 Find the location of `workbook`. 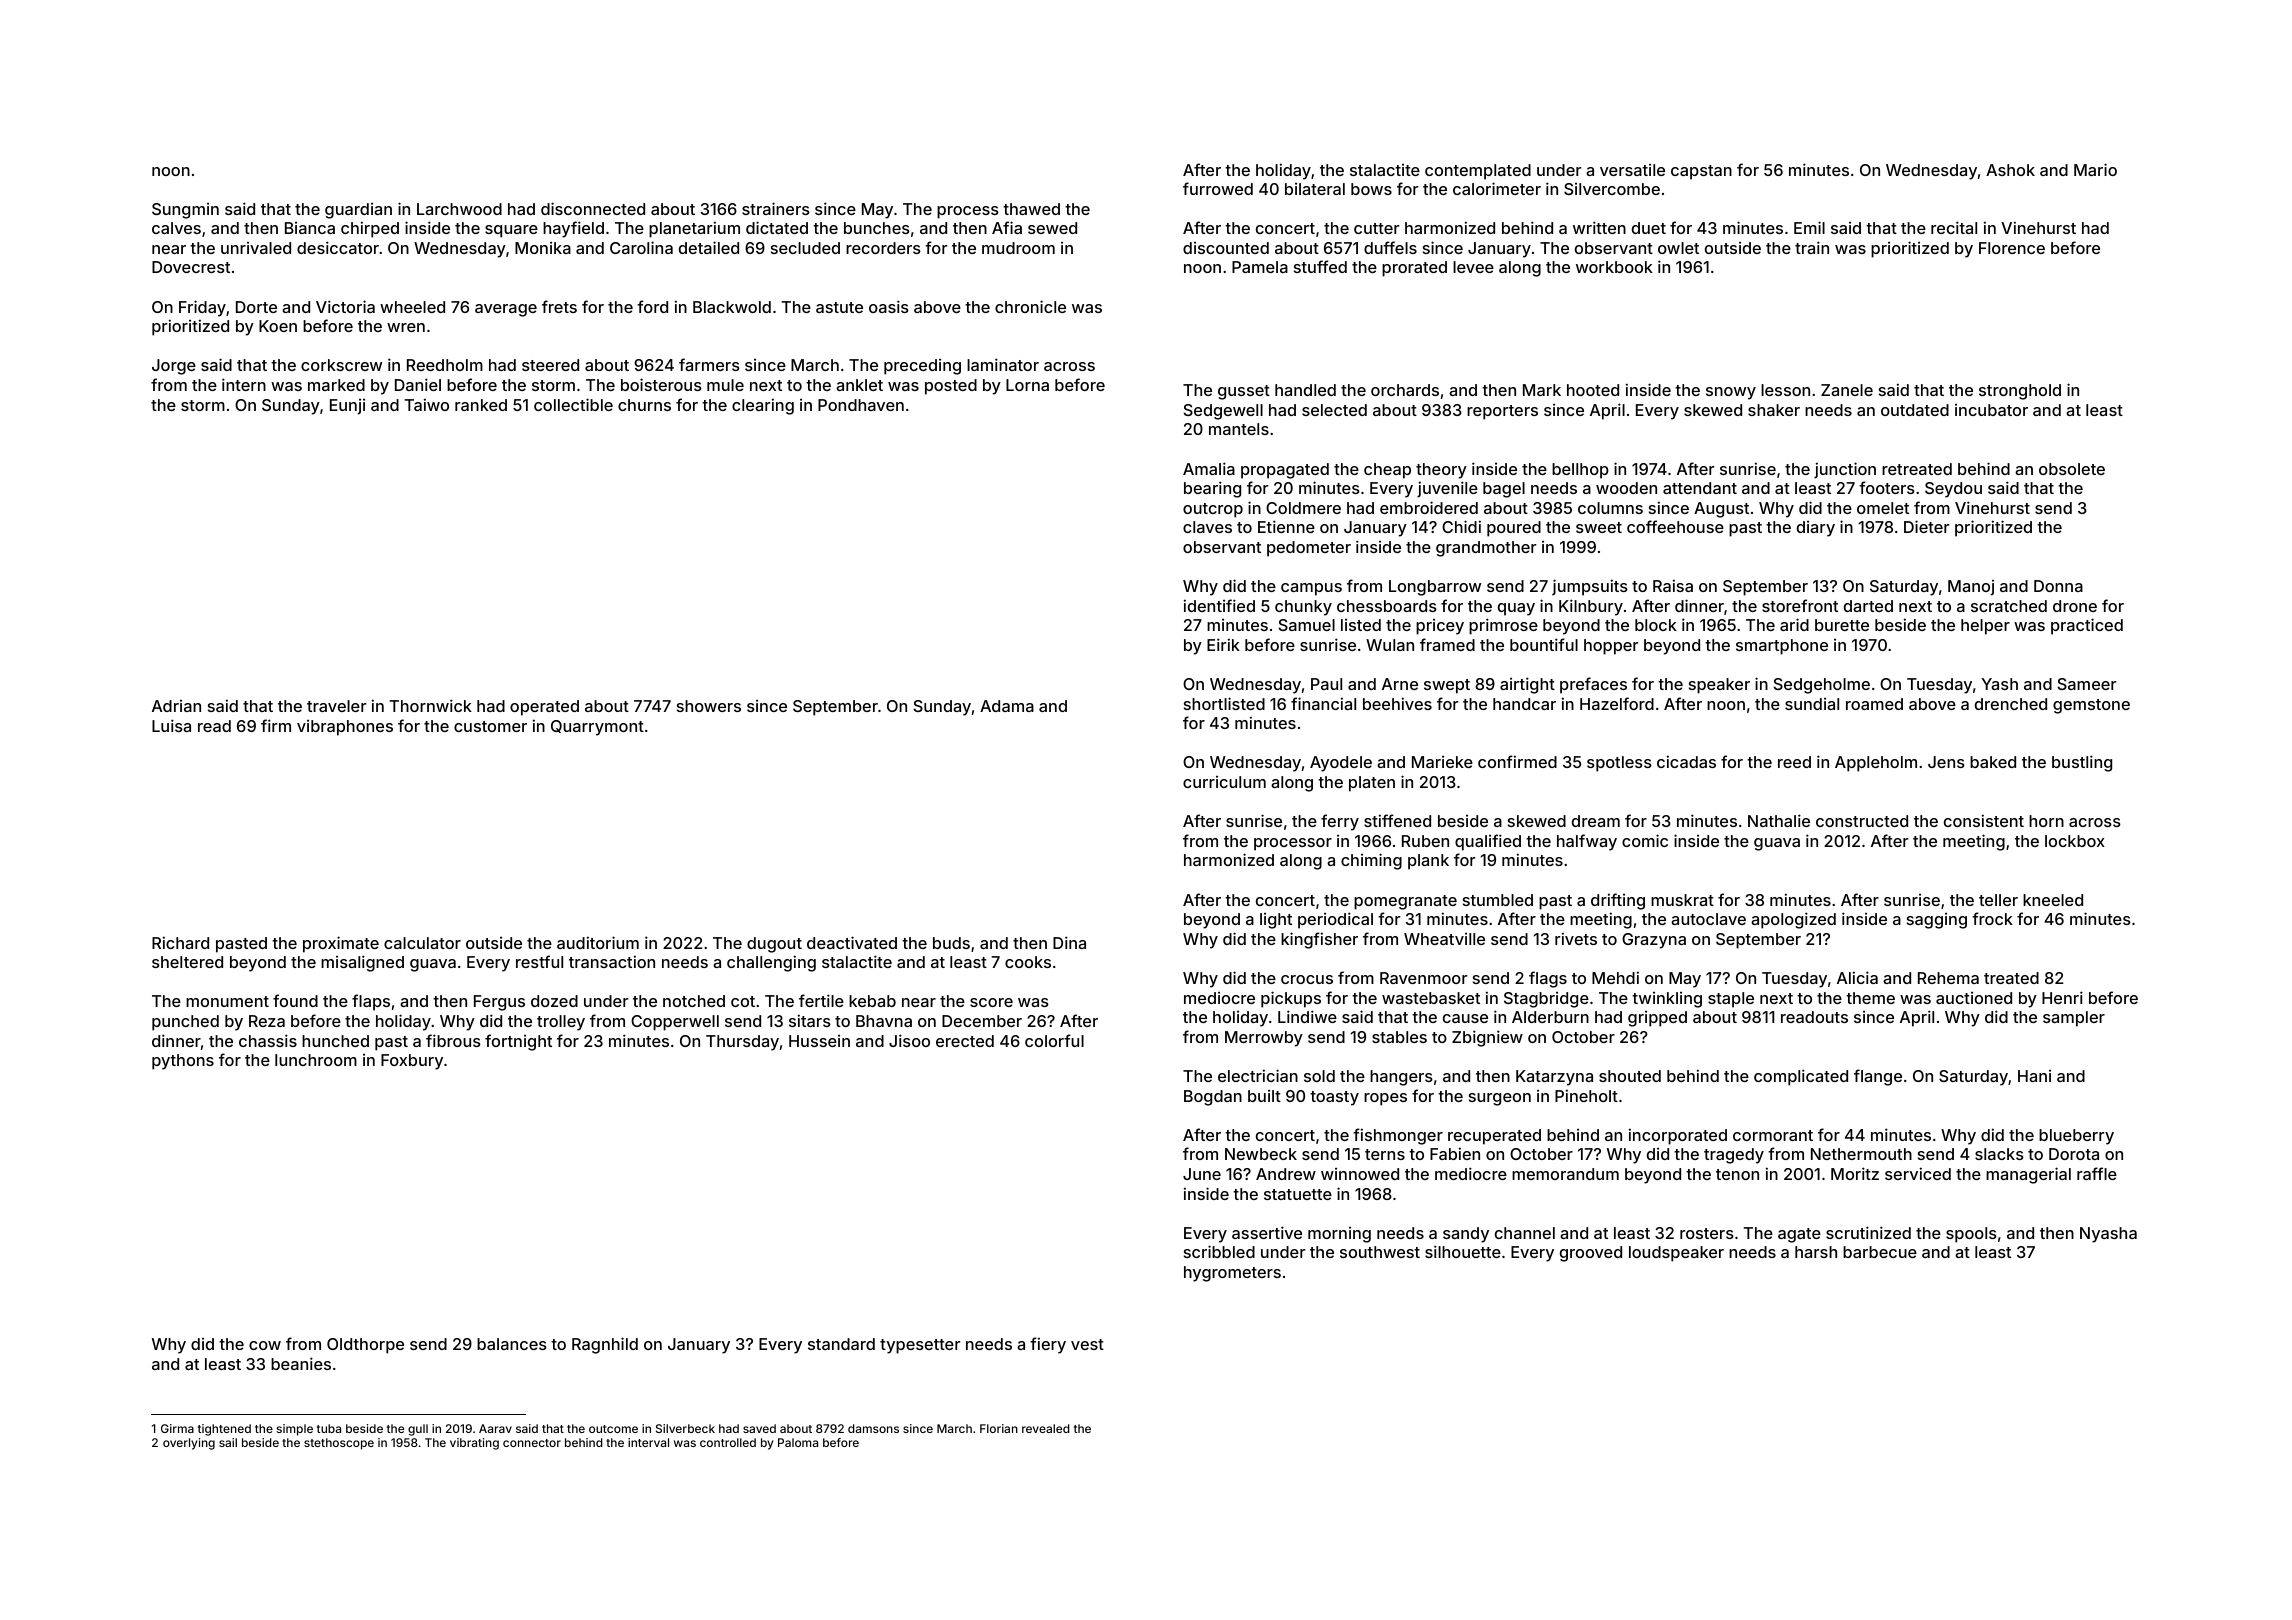

workbook is located at coordinates (1614, 267).
